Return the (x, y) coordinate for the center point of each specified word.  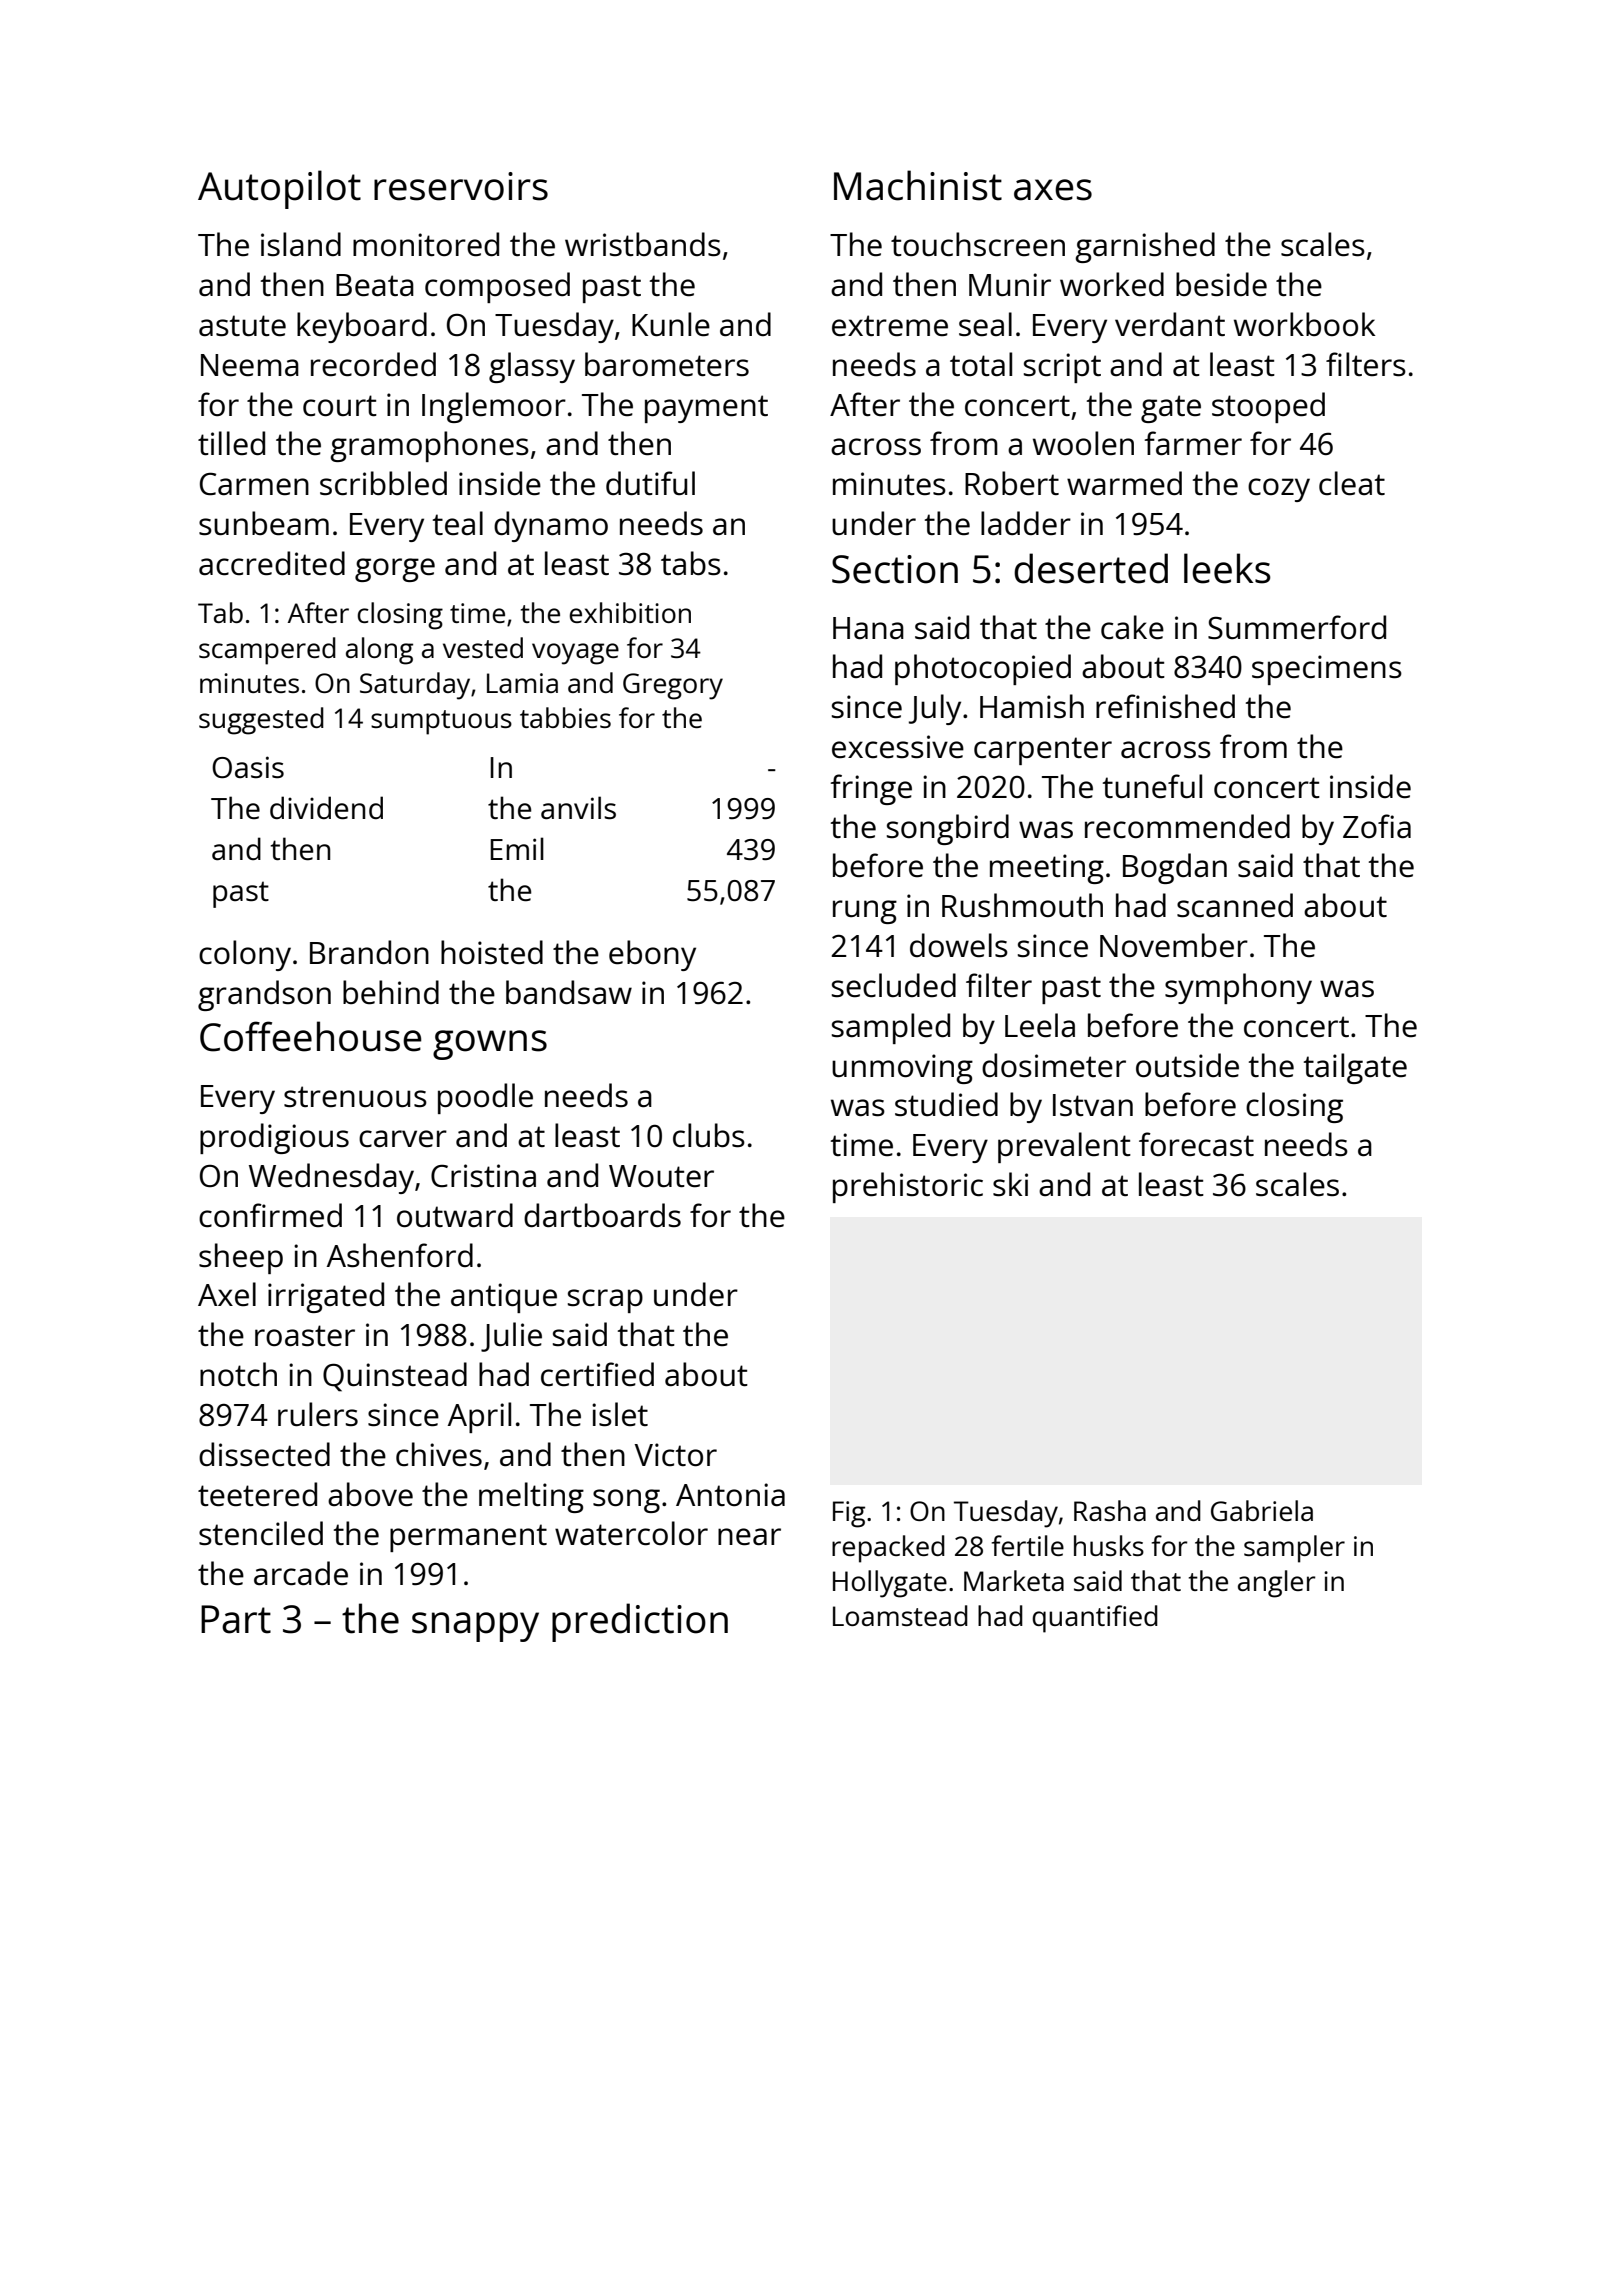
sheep (241, 1258)
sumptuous (441, 722)
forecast (1196, 1144)
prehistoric (908, 1187)
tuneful (1152, 786)
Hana (868, 628)
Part (236, 1619)
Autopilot (279, 189)
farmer (1193, 443)
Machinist (918, 185)
